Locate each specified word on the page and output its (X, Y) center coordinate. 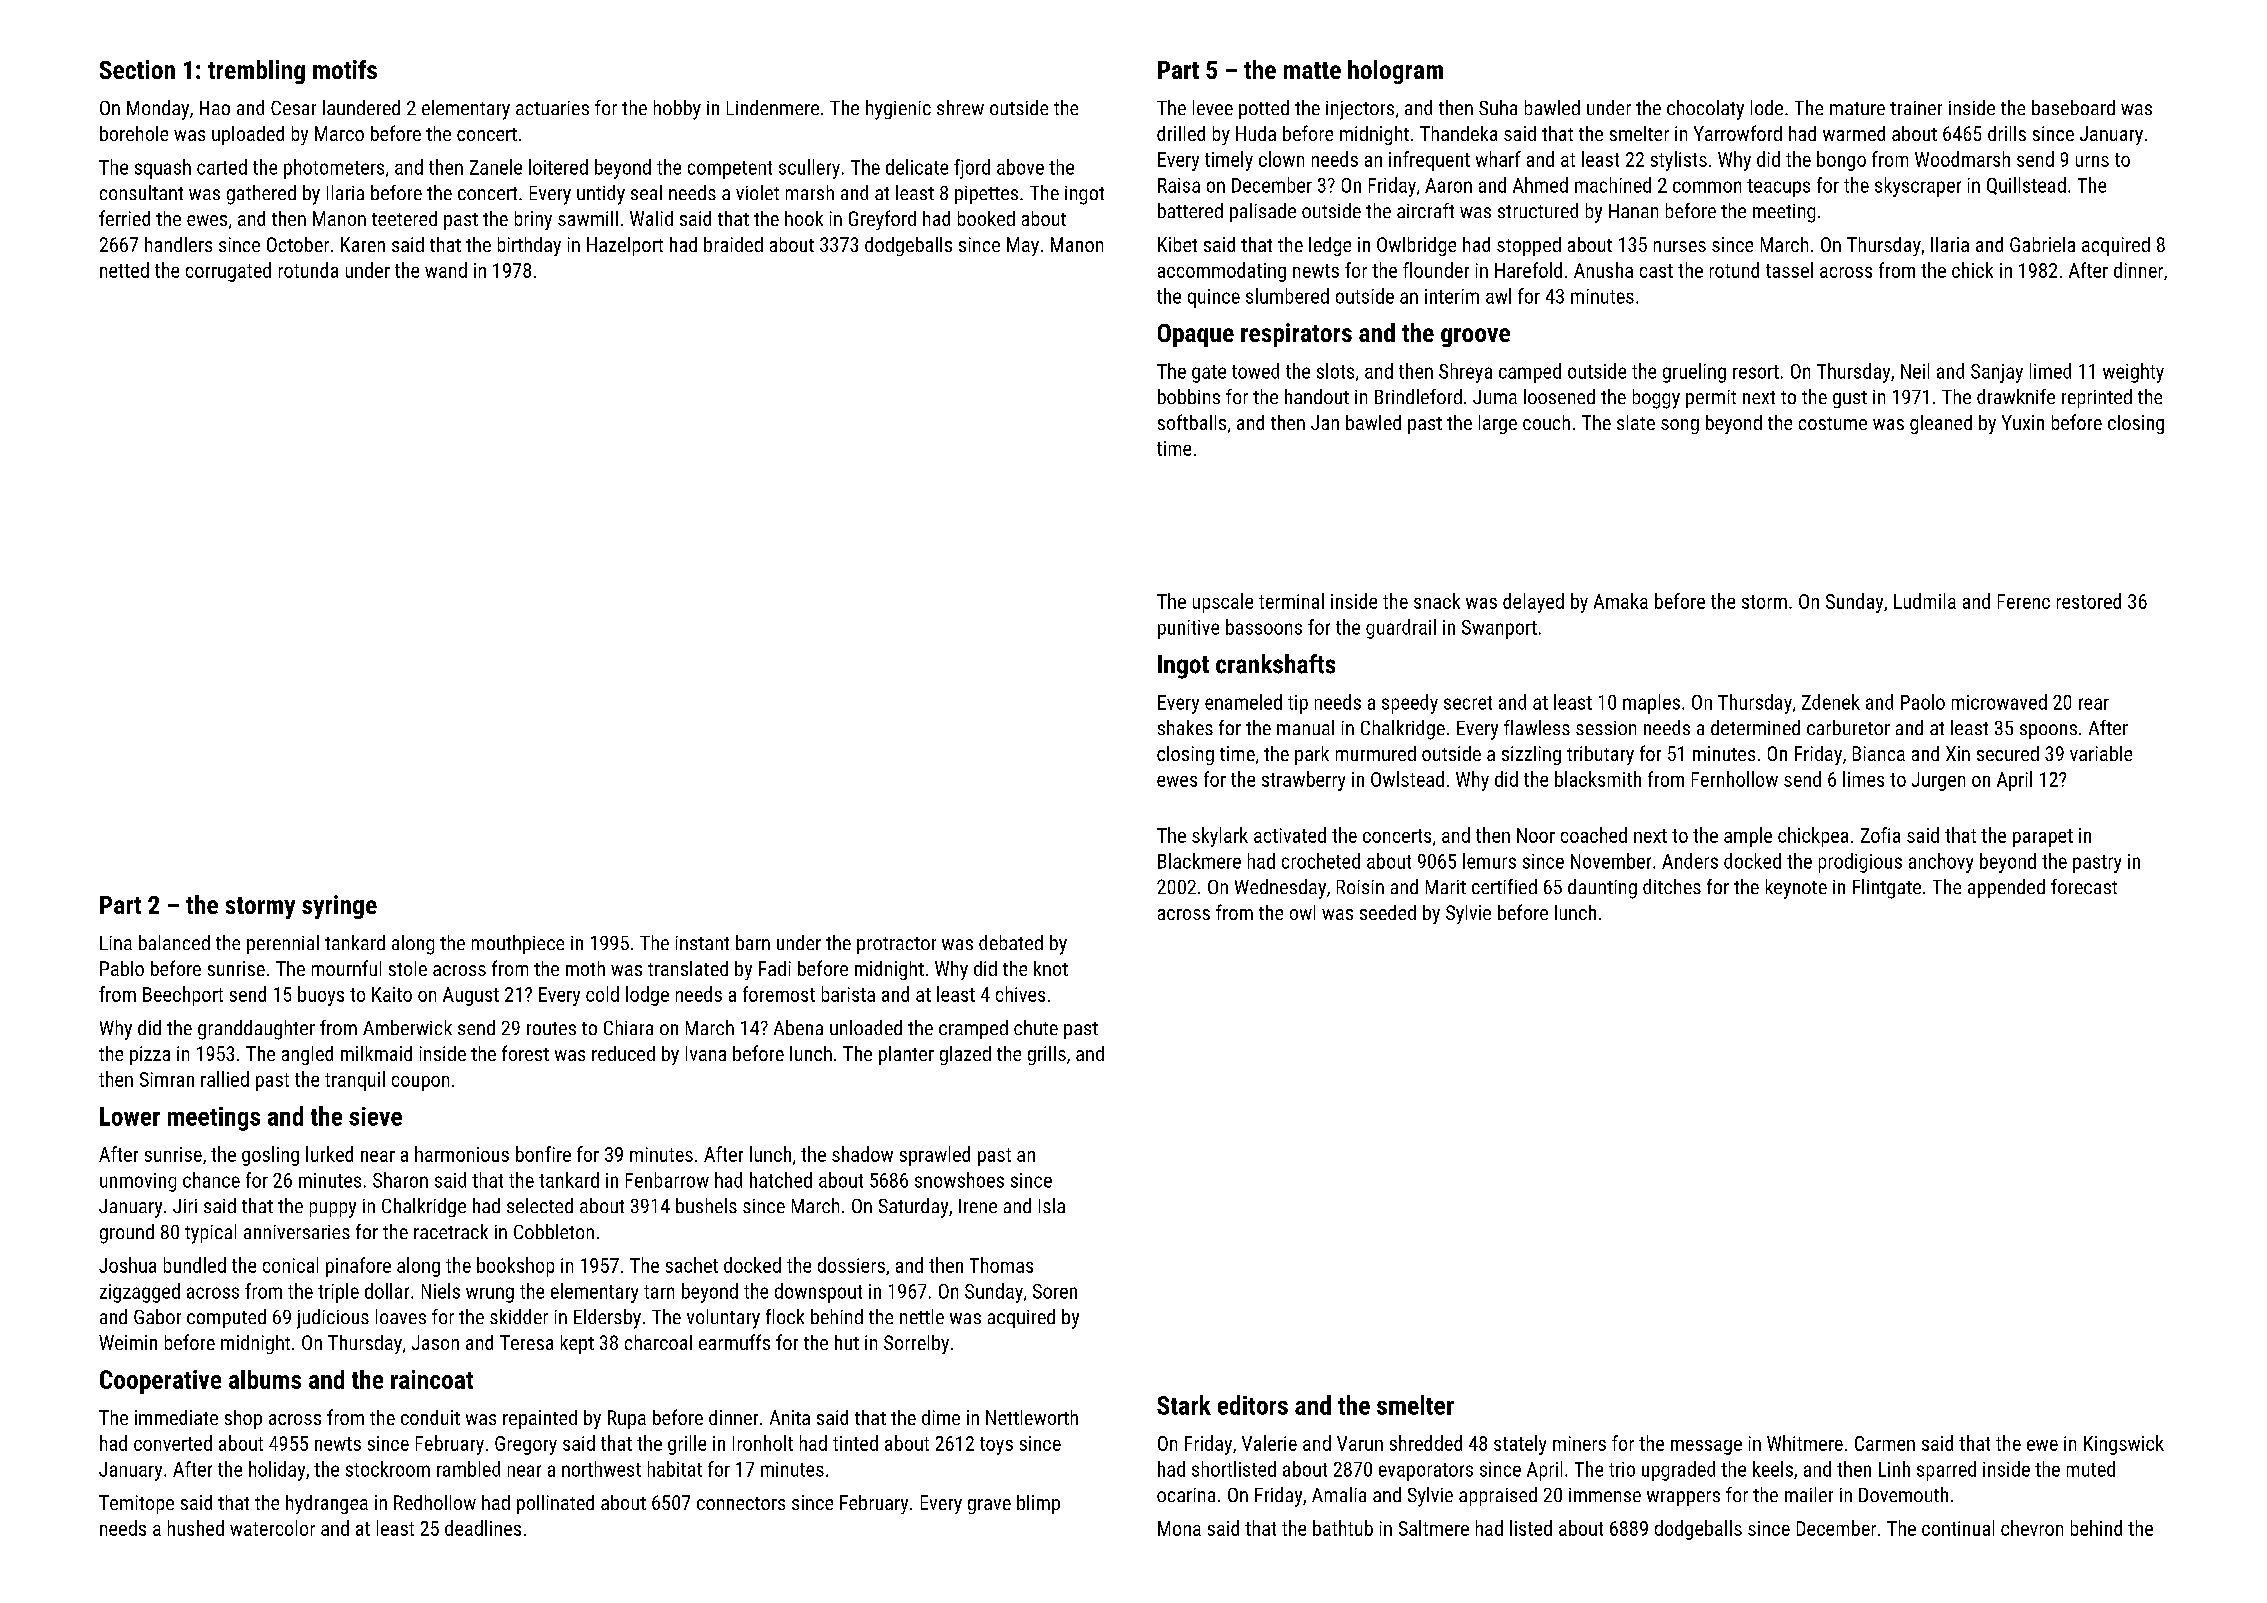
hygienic (898, 110)
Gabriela (2042, 244)
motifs (345, 69)
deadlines (483, 1528)
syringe (339, 907)
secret (1468, 703)
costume (1833, 423)
